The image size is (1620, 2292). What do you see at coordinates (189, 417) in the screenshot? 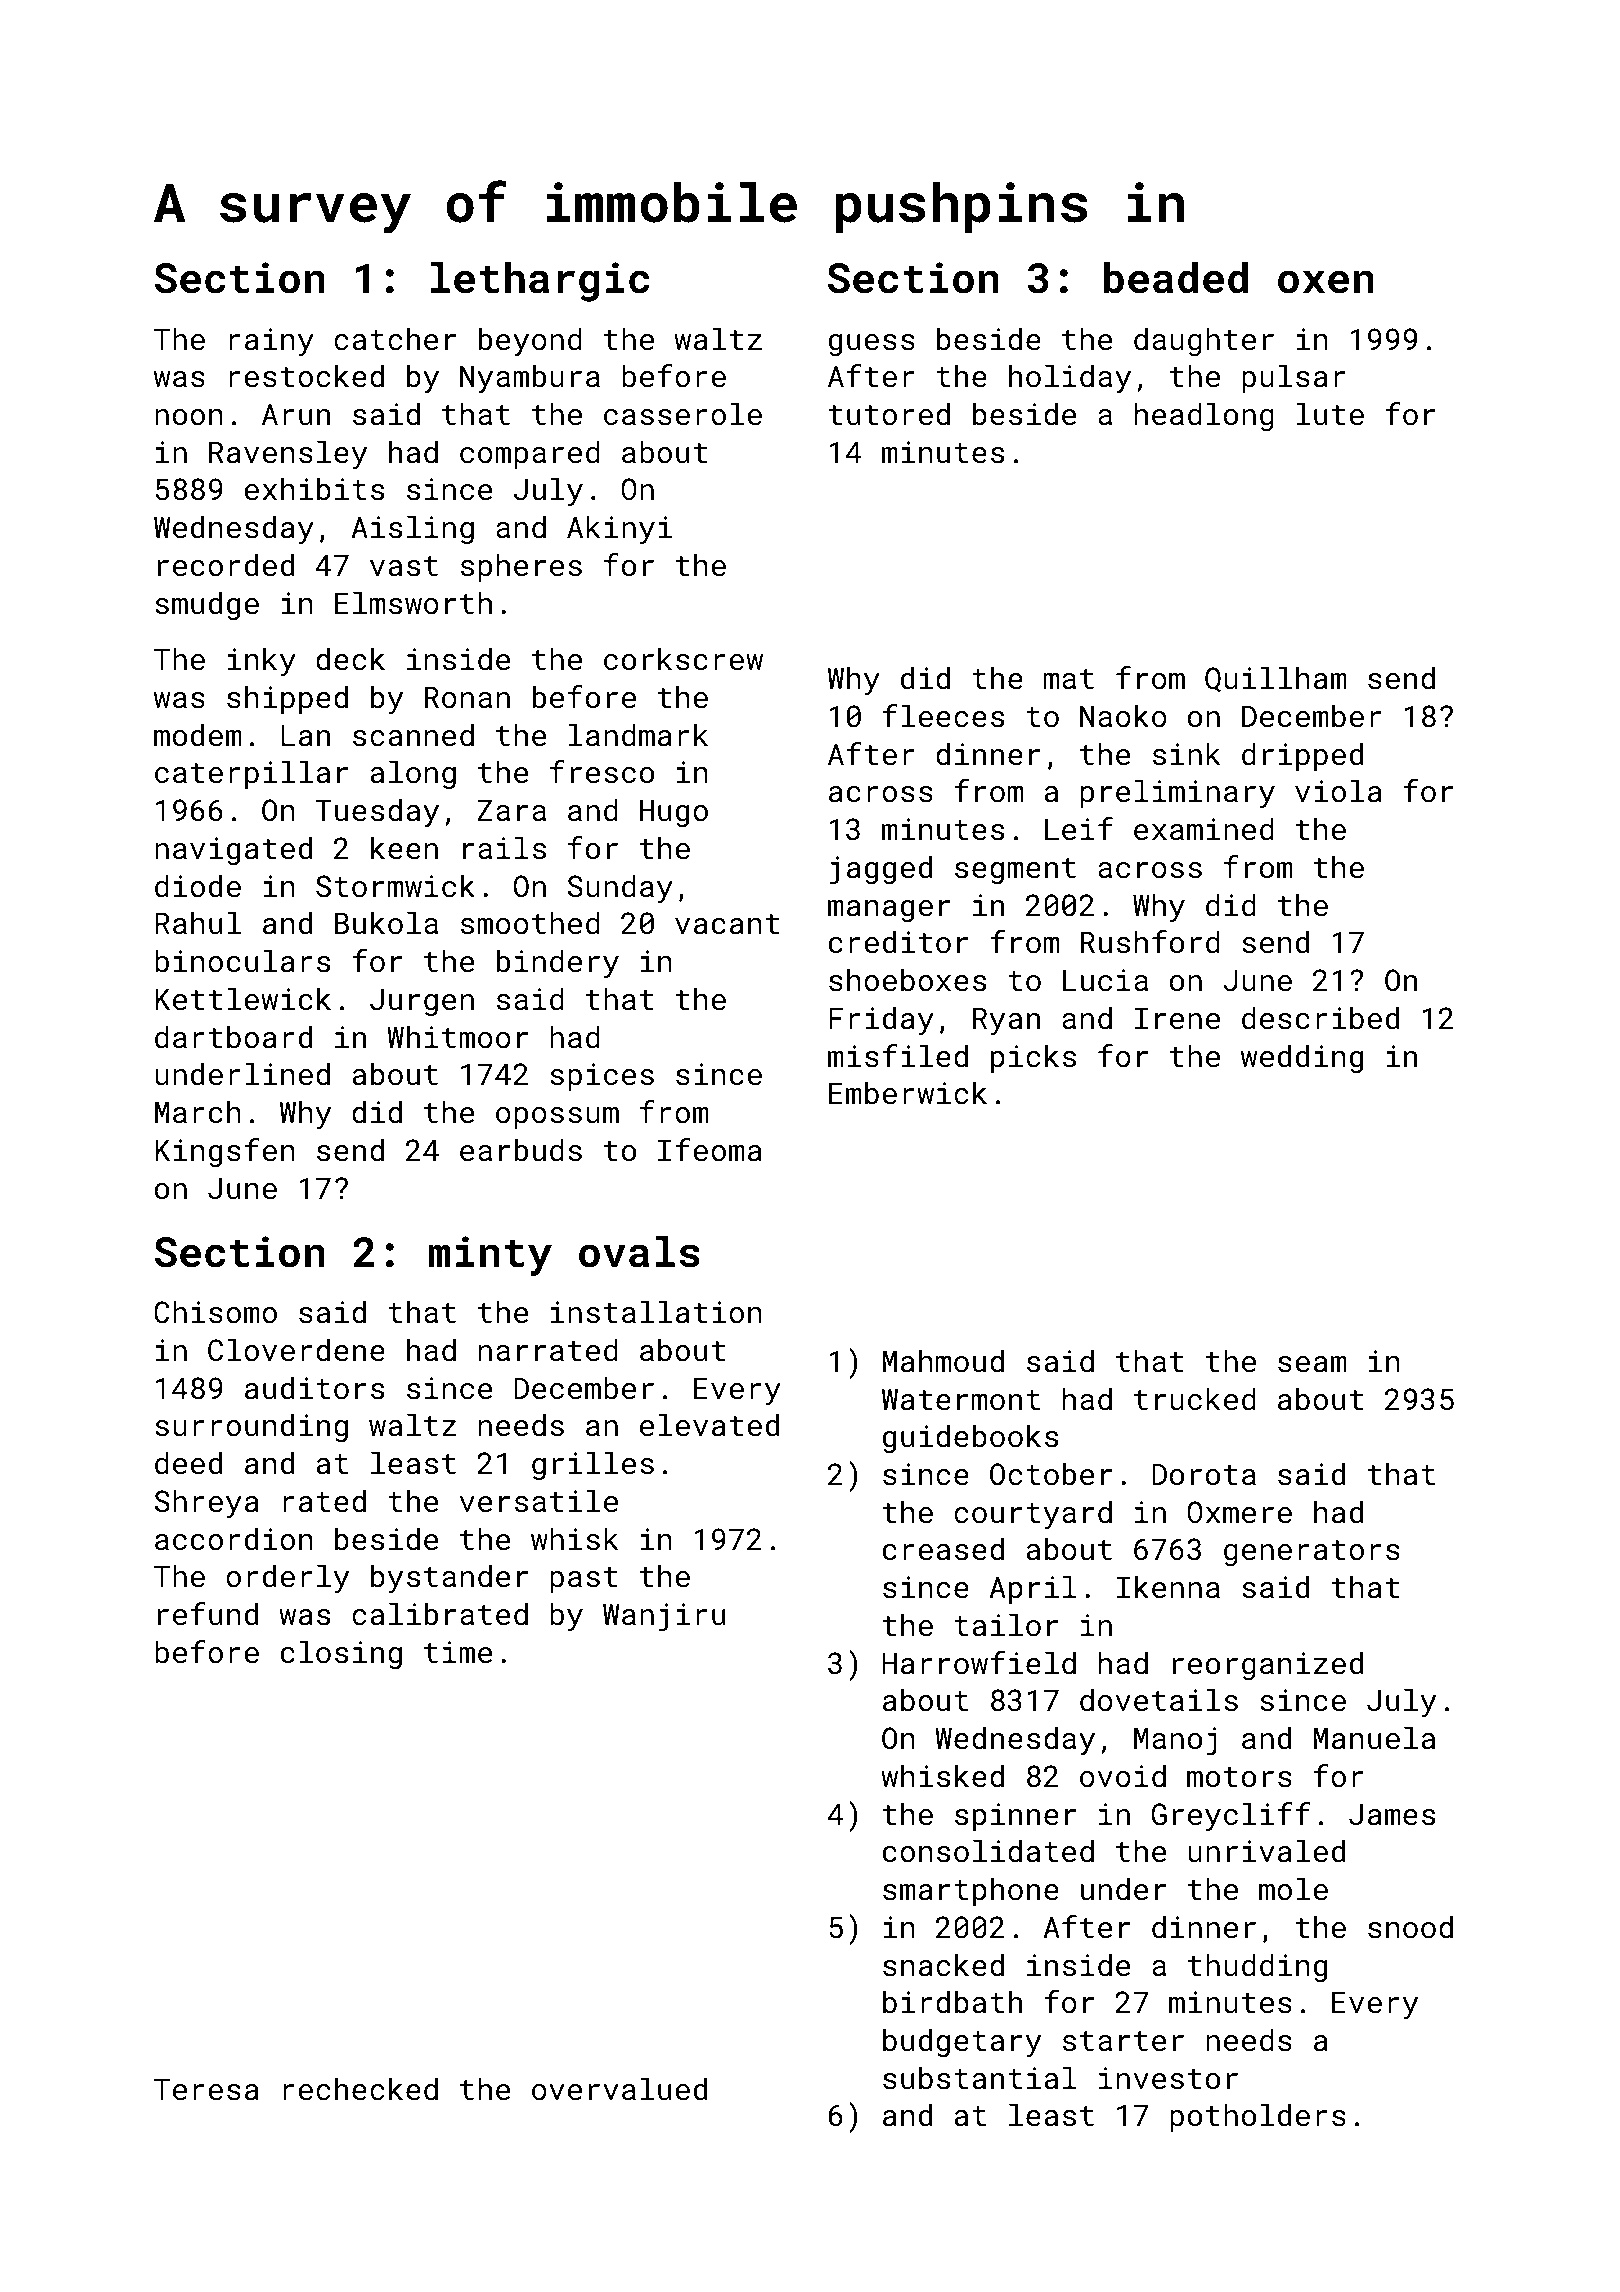
I see `noon` at bounding box center [189, 417].
